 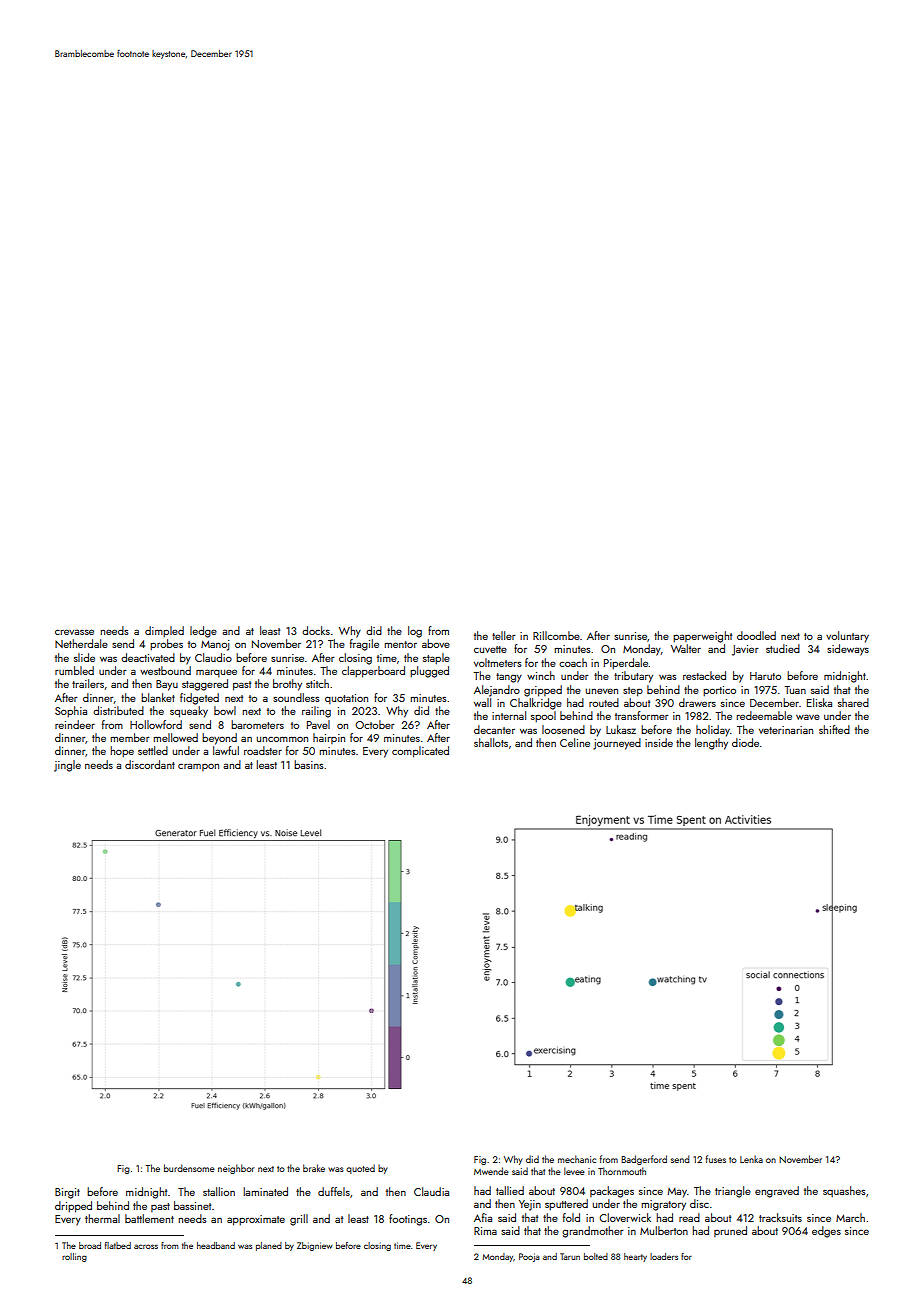 I want to click on dimpled, so click(x=164, y=632).
